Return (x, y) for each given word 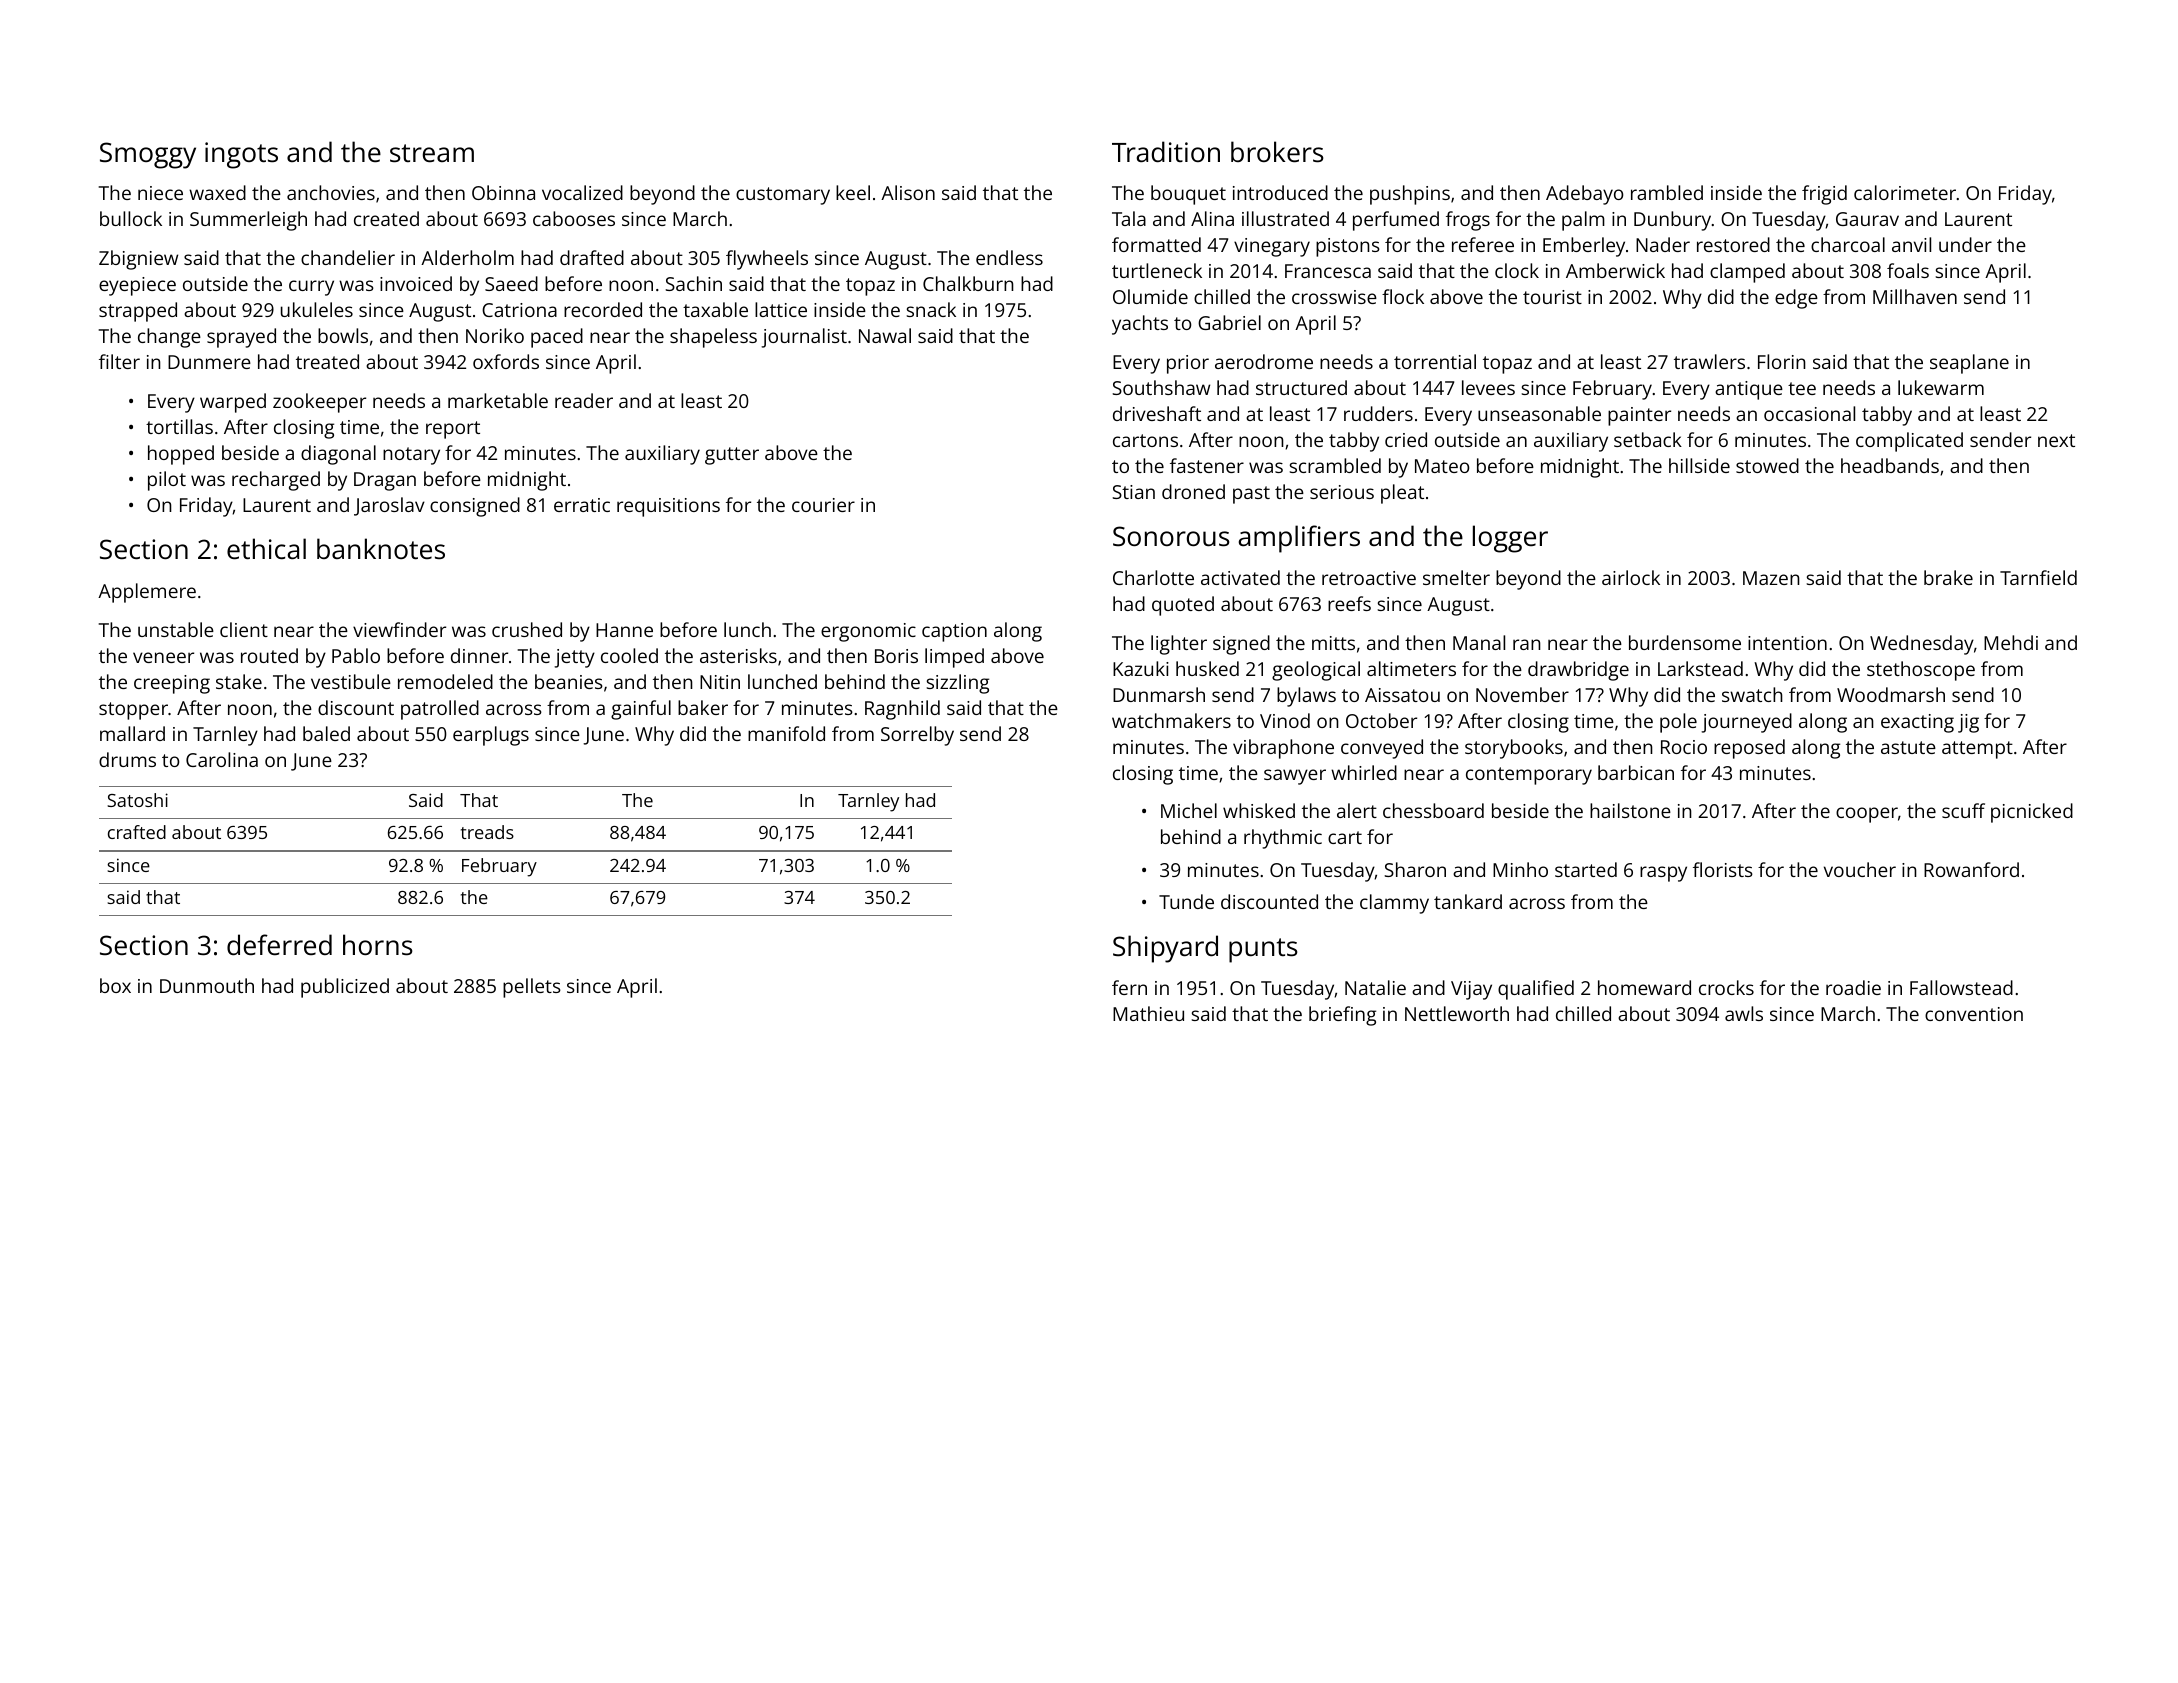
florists (1723, 869)
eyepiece (137, 286)
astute (1908, 747)
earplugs (491, 736)
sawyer (1295, 777)
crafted (137, 832)
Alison (908, 192)
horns (378, 945)
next (2056, 440)
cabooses (574, 218)
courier (823, 505)
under (1965, 244)
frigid (1824, 195)
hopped (181, 455)
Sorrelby (917, 736)
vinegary (1272, 247)
